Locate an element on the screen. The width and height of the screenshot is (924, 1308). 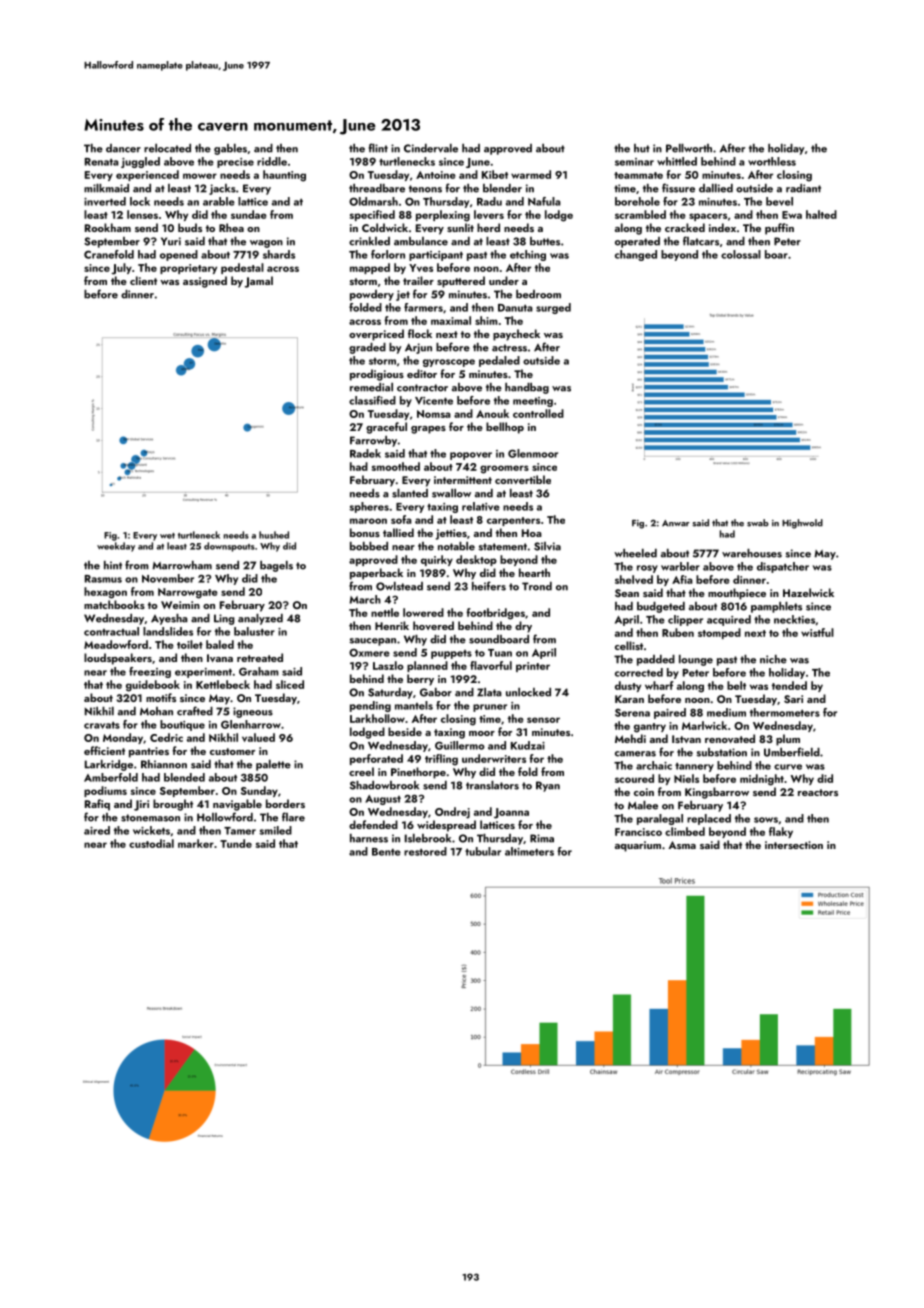
bedroom is located at coordinates (538, 294).
